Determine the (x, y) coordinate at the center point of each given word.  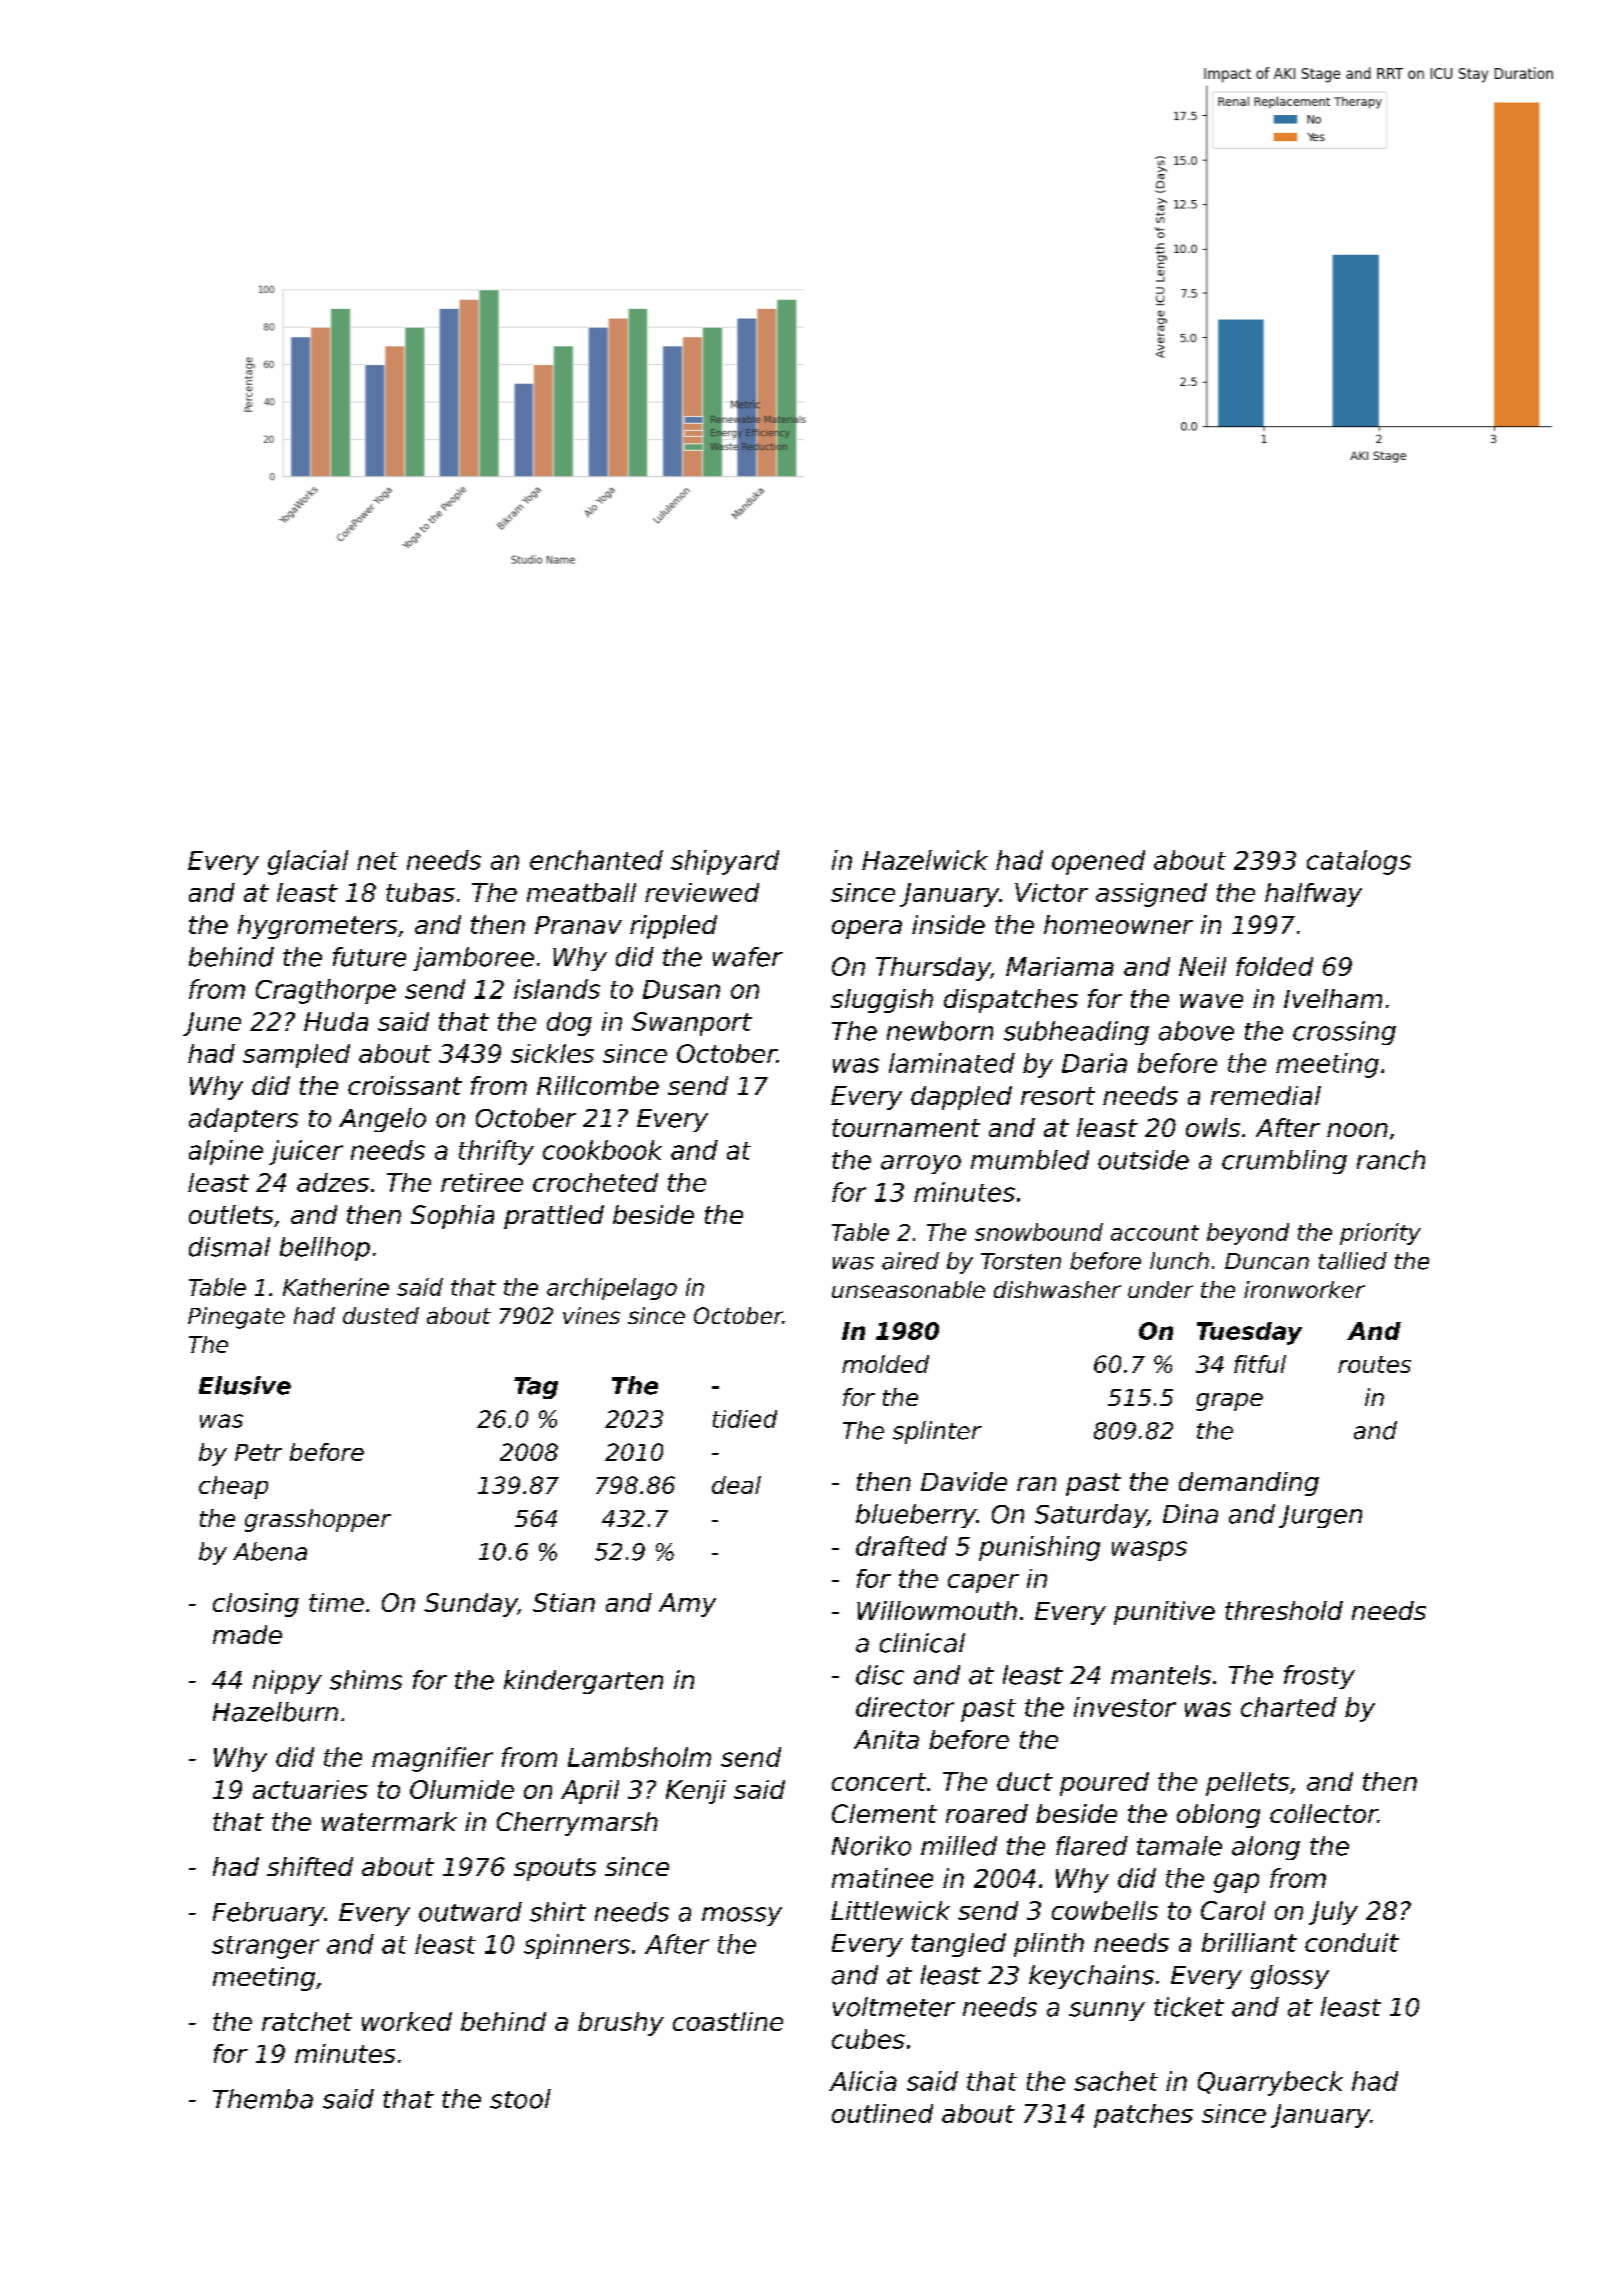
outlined (882, 2113)
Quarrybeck (1270, 2083)
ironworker (1304, 1289)
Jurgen (1320, 1516)
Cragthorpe (326, 991)
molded (885, 1364)
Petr (258, 1452)
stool (520, 2099)
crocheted (595, 1182)
